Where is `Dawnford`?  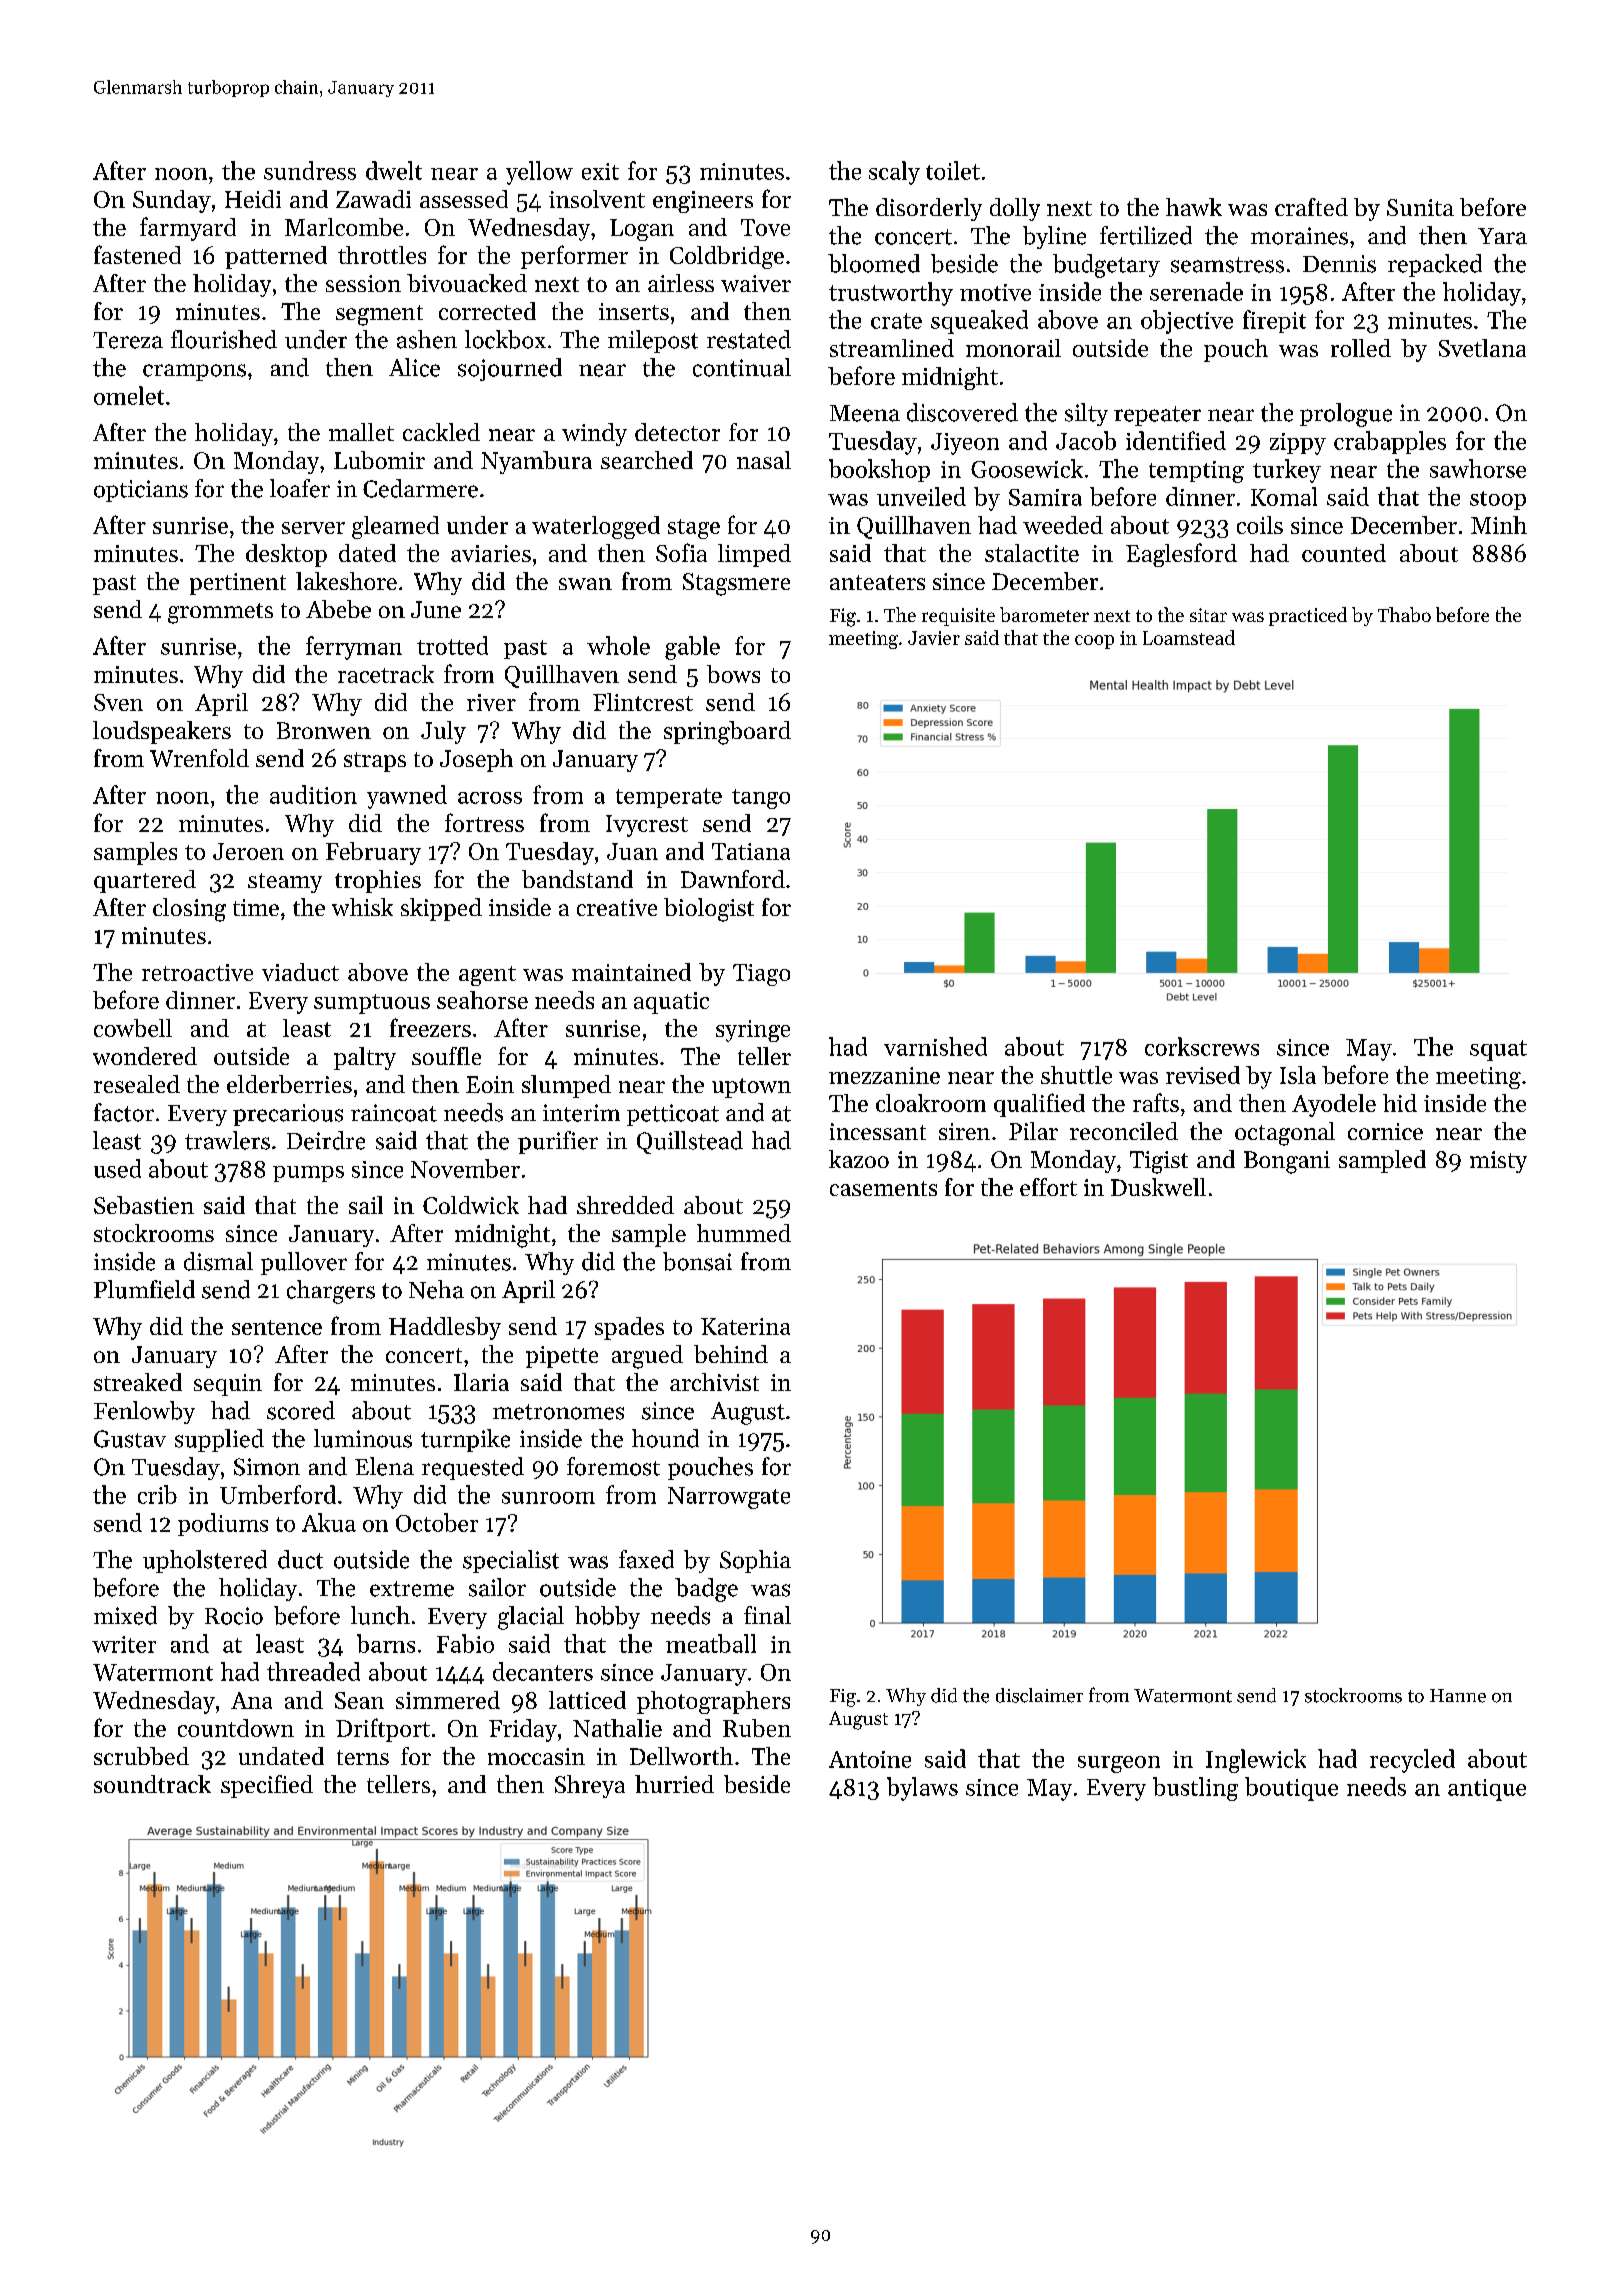
Dawnford is located at coordinates (733, 879).
